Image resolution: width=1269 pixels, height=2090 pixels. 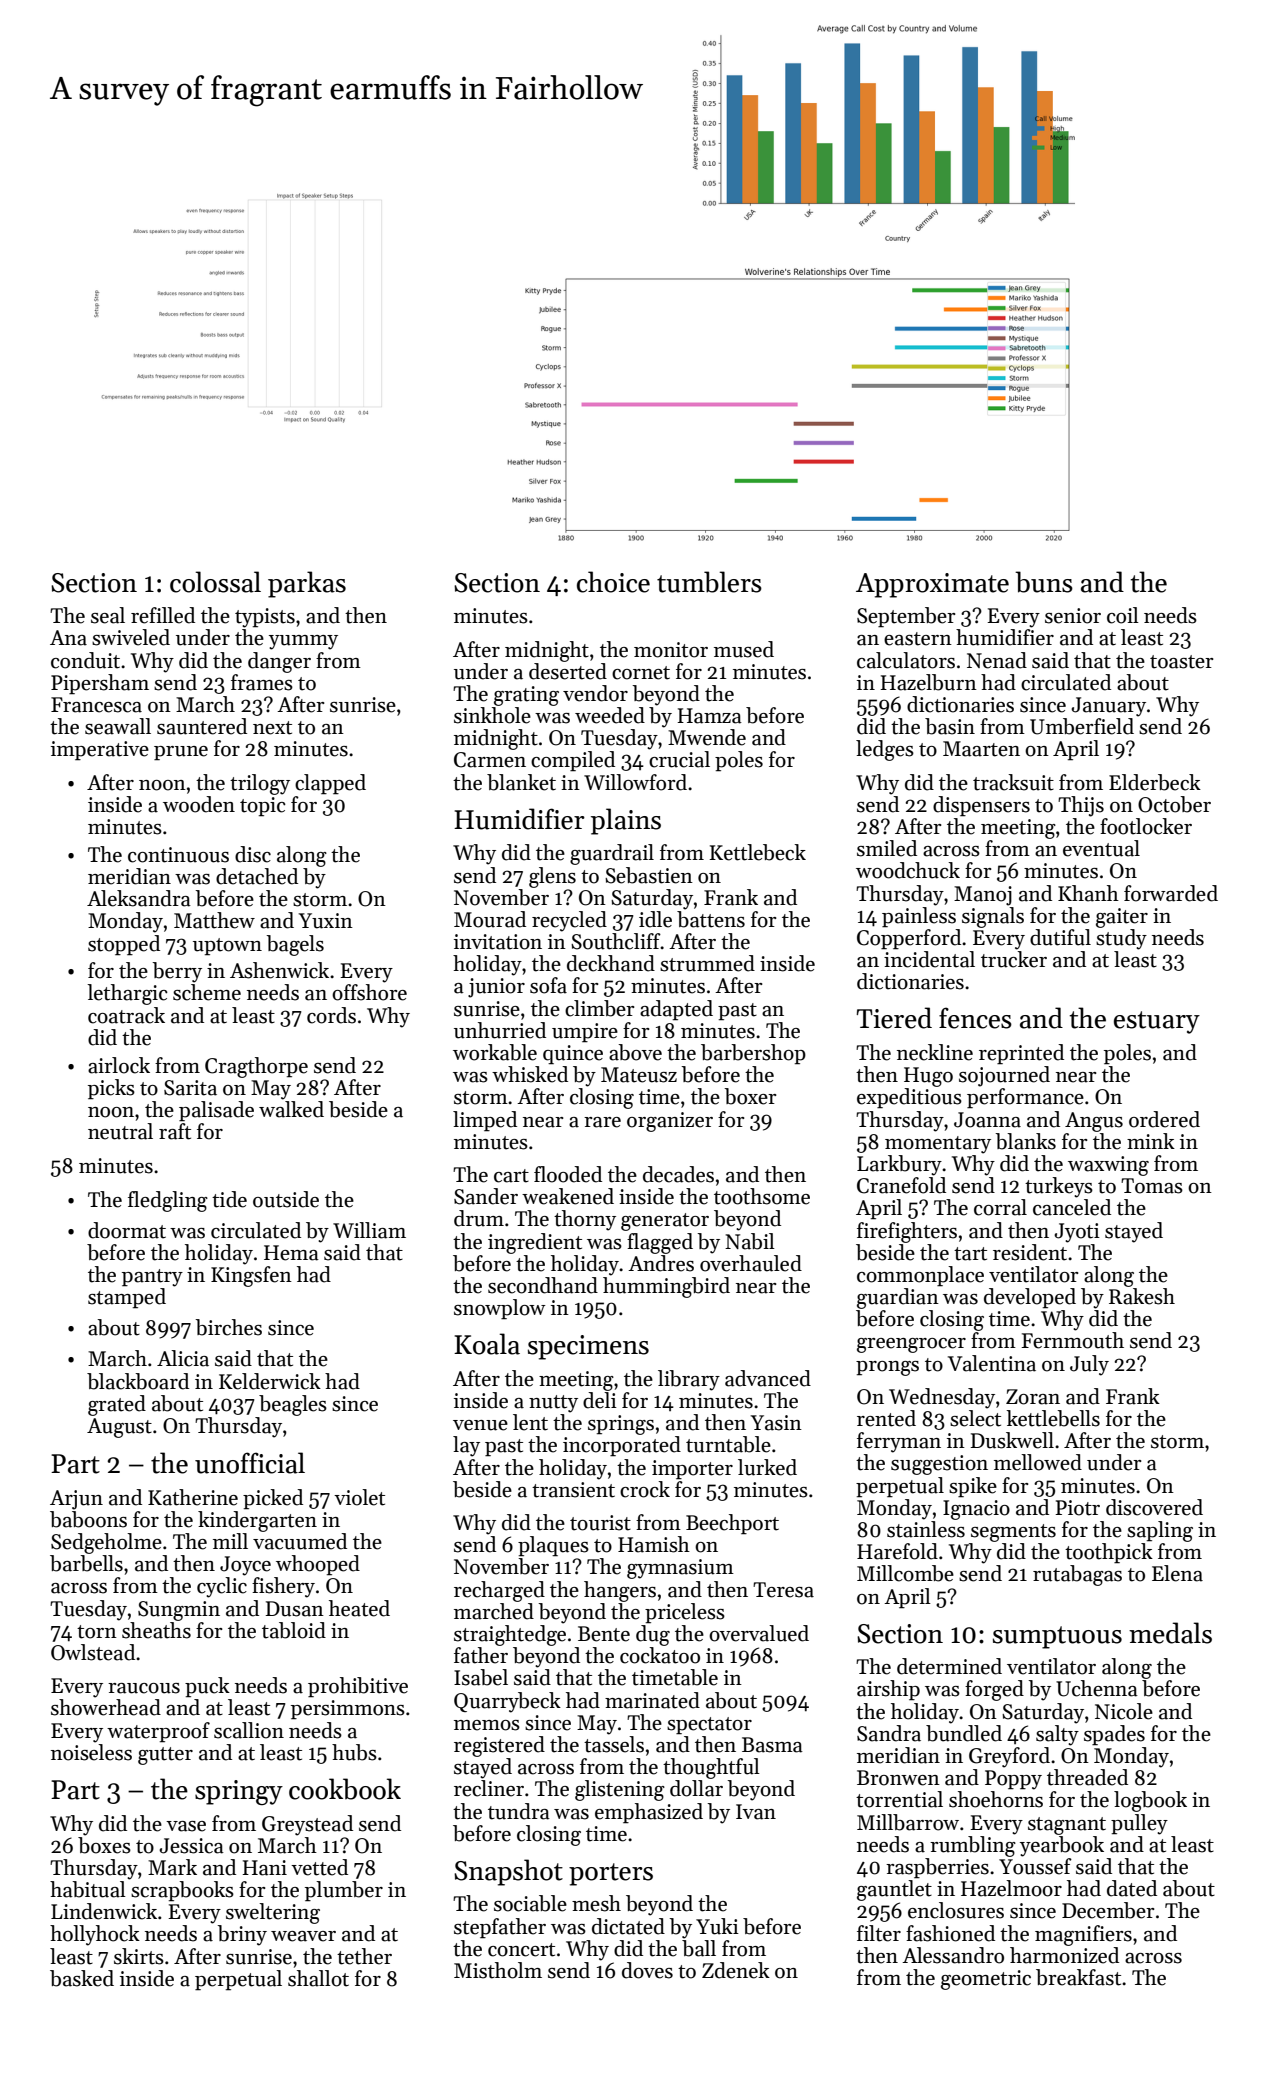 I want to click on shallot, so click(x=318, y=1978).
